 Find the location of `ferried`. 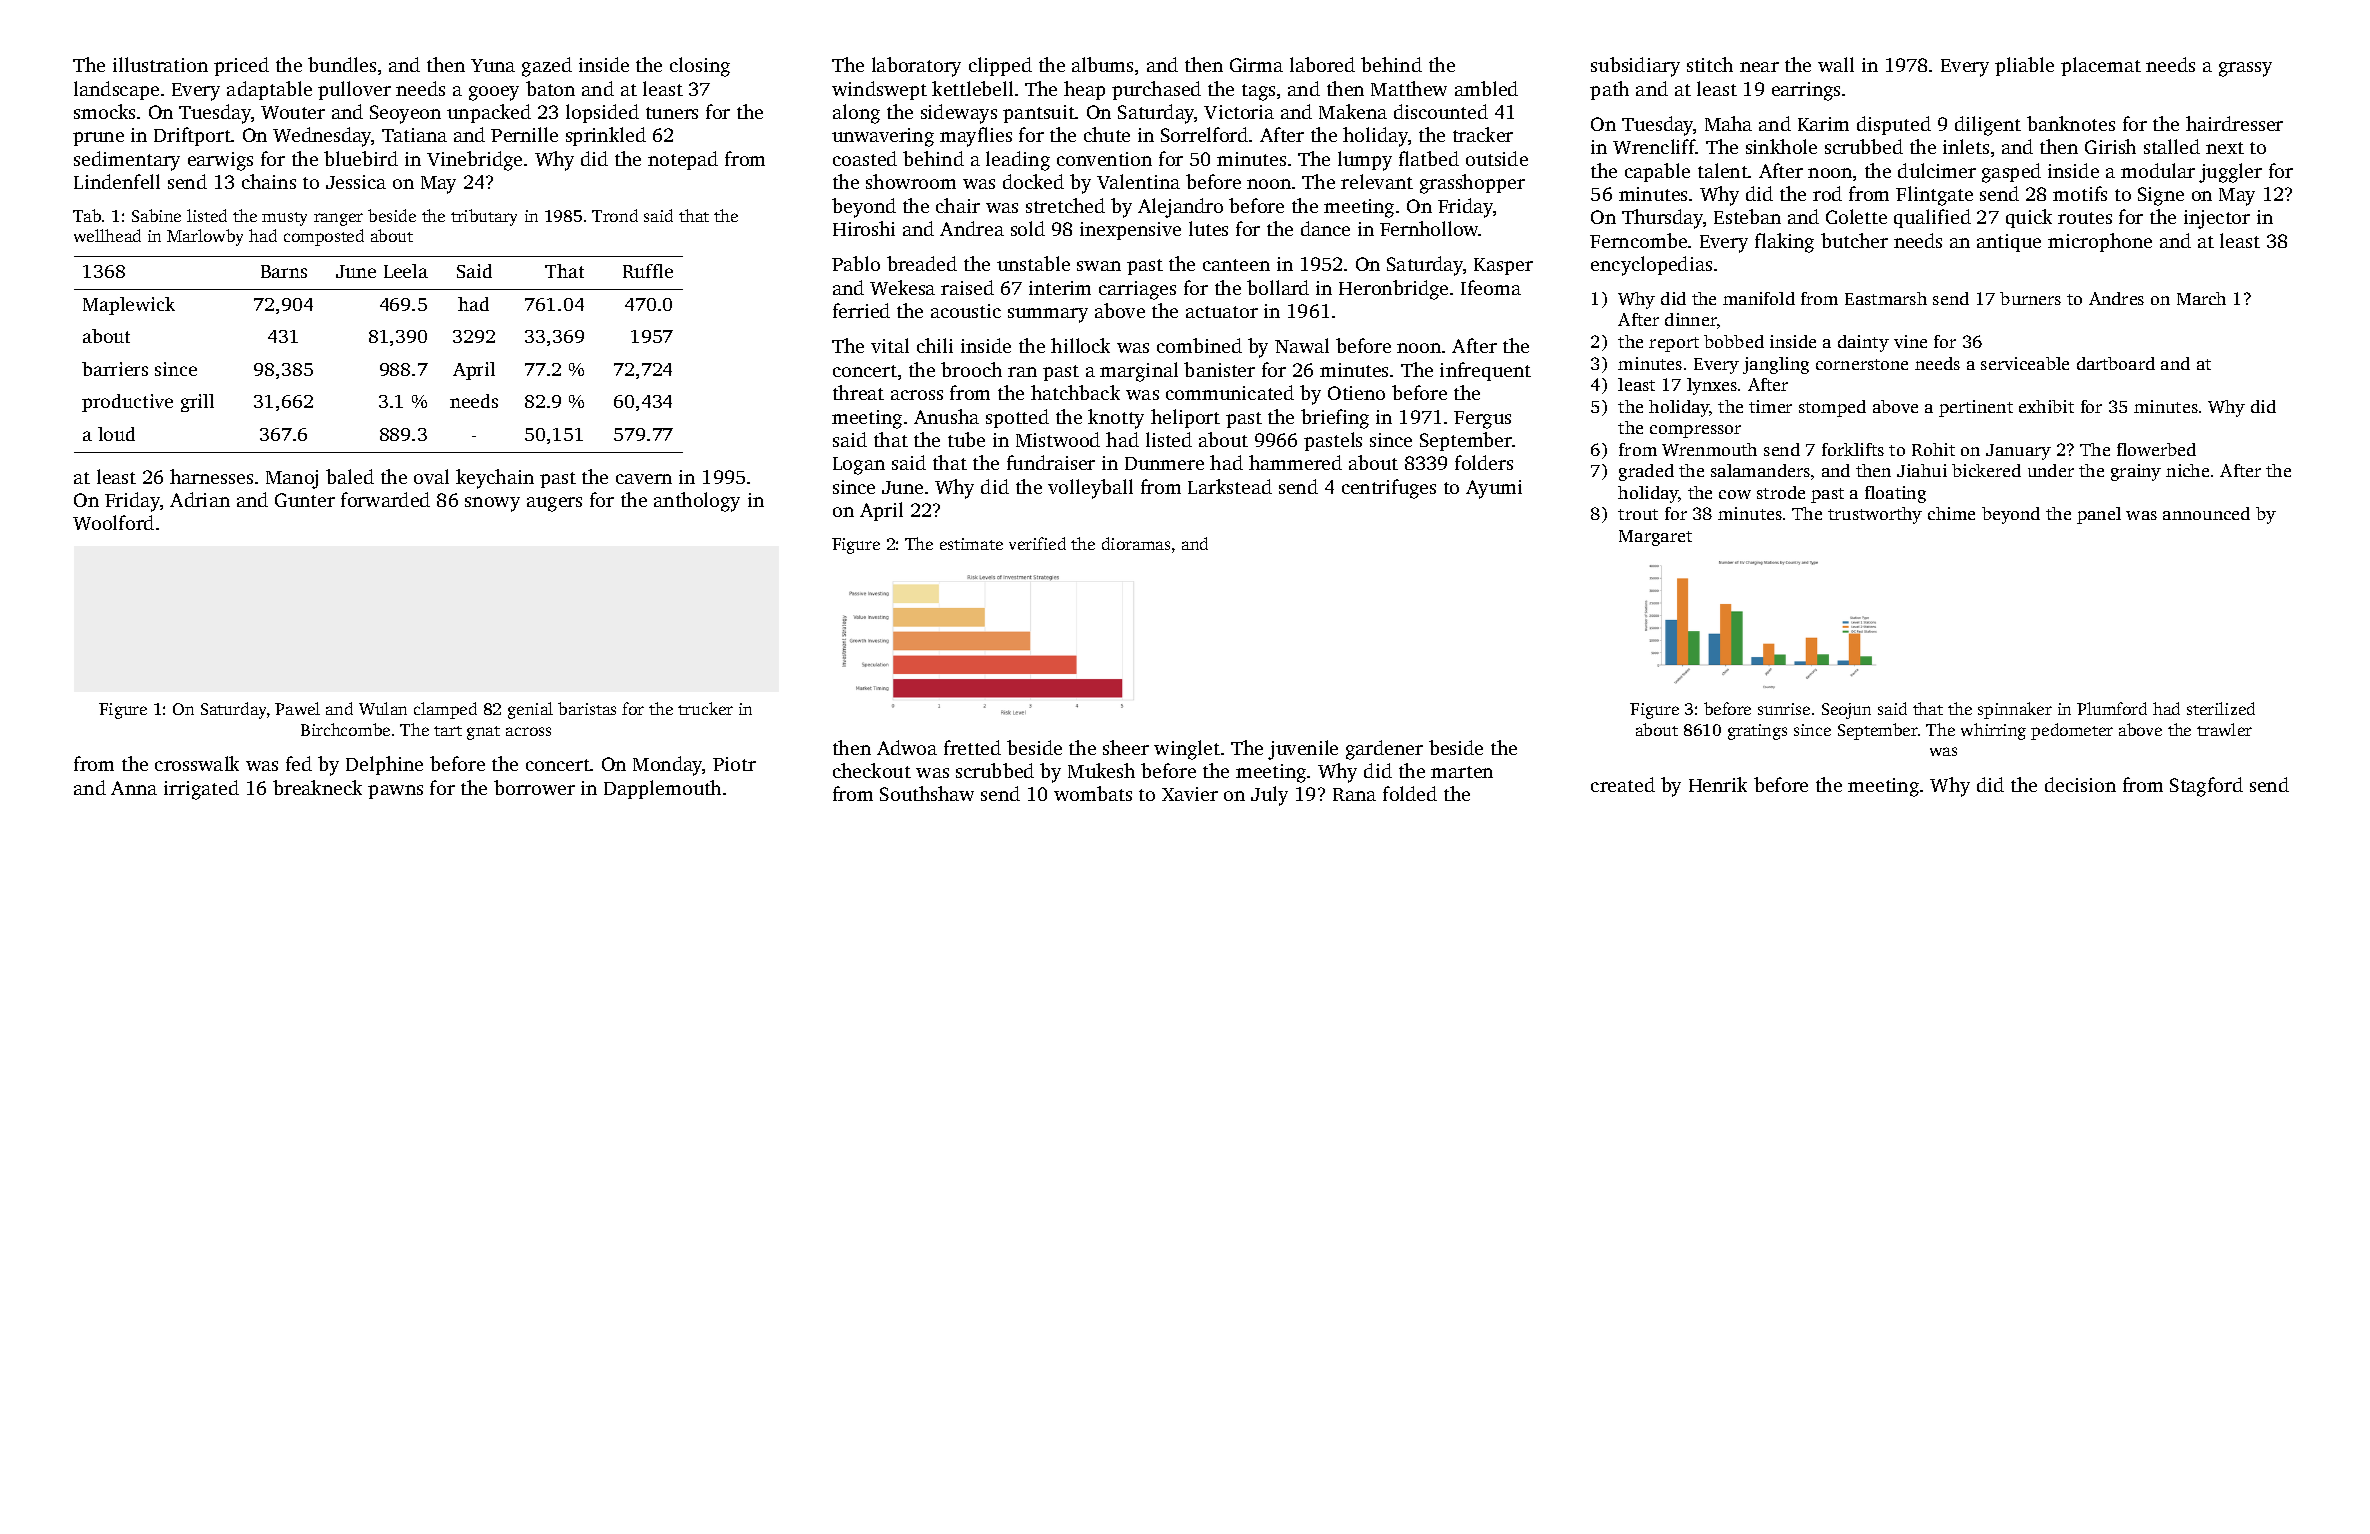

ferried is located at coordinates (861, 310).
